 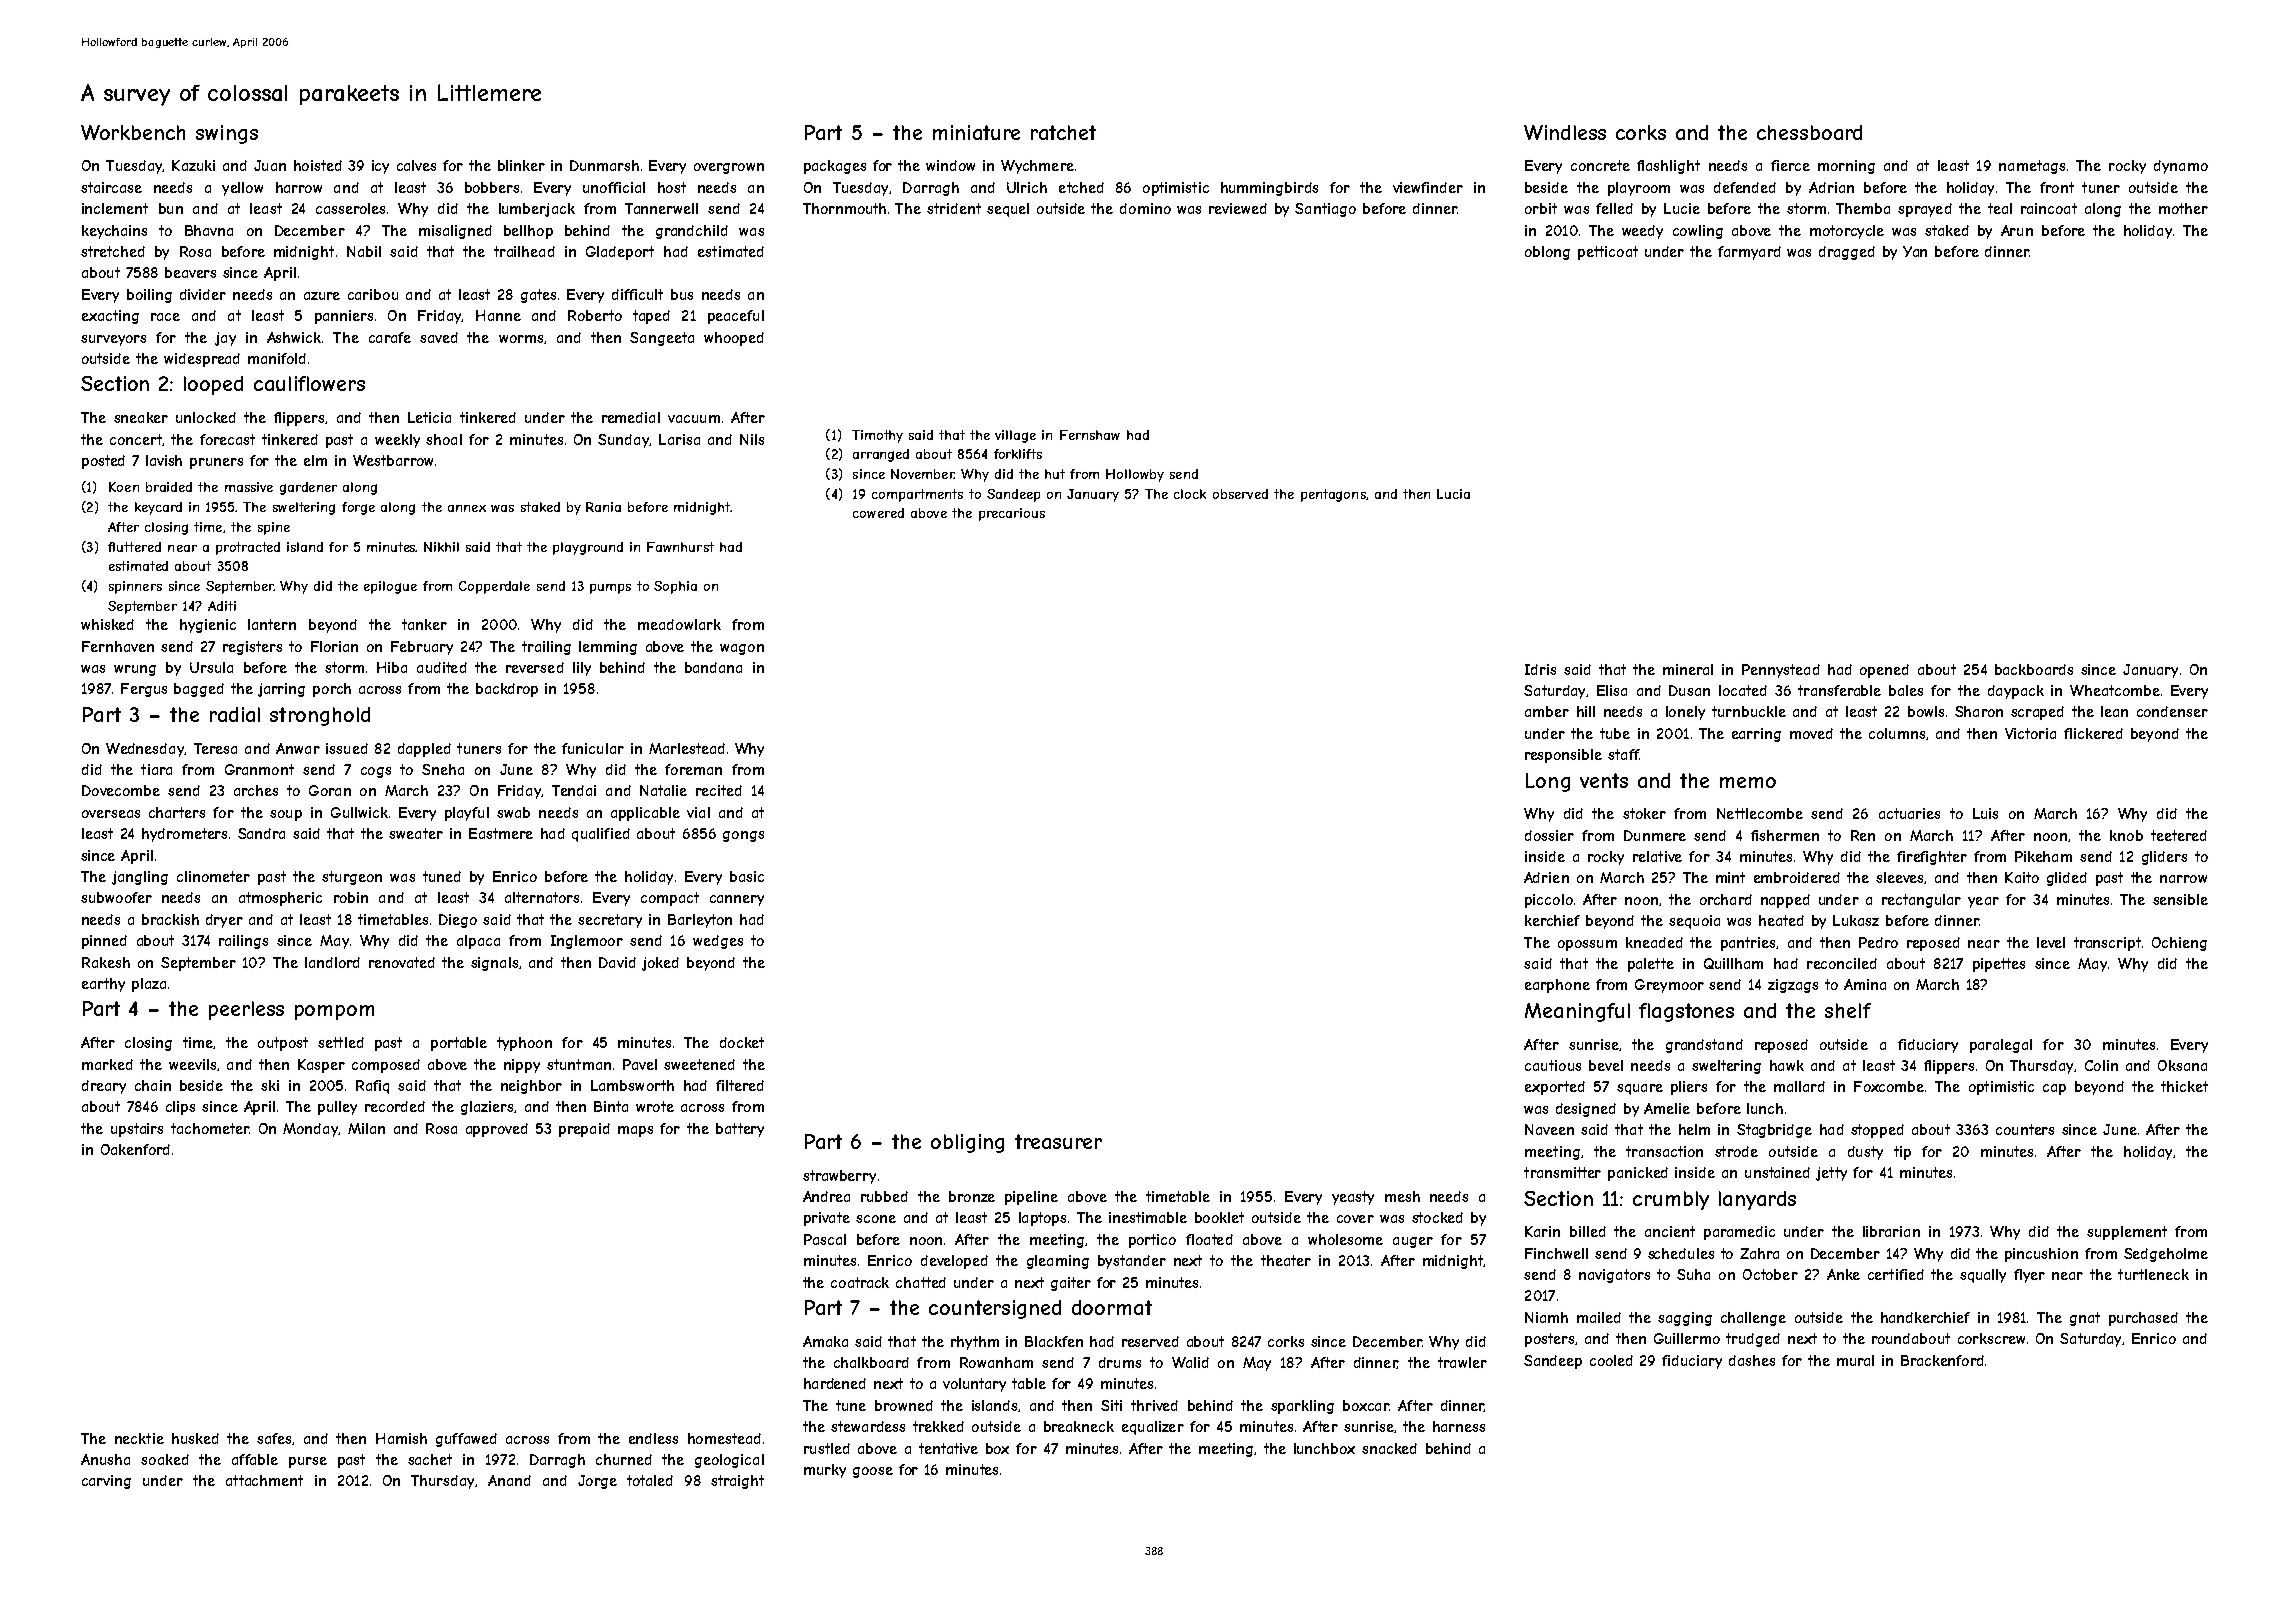 What do you see at coordinates (2034, 669) in the screenshot?
I see `backboards` at bounding box center [2034, 669].
